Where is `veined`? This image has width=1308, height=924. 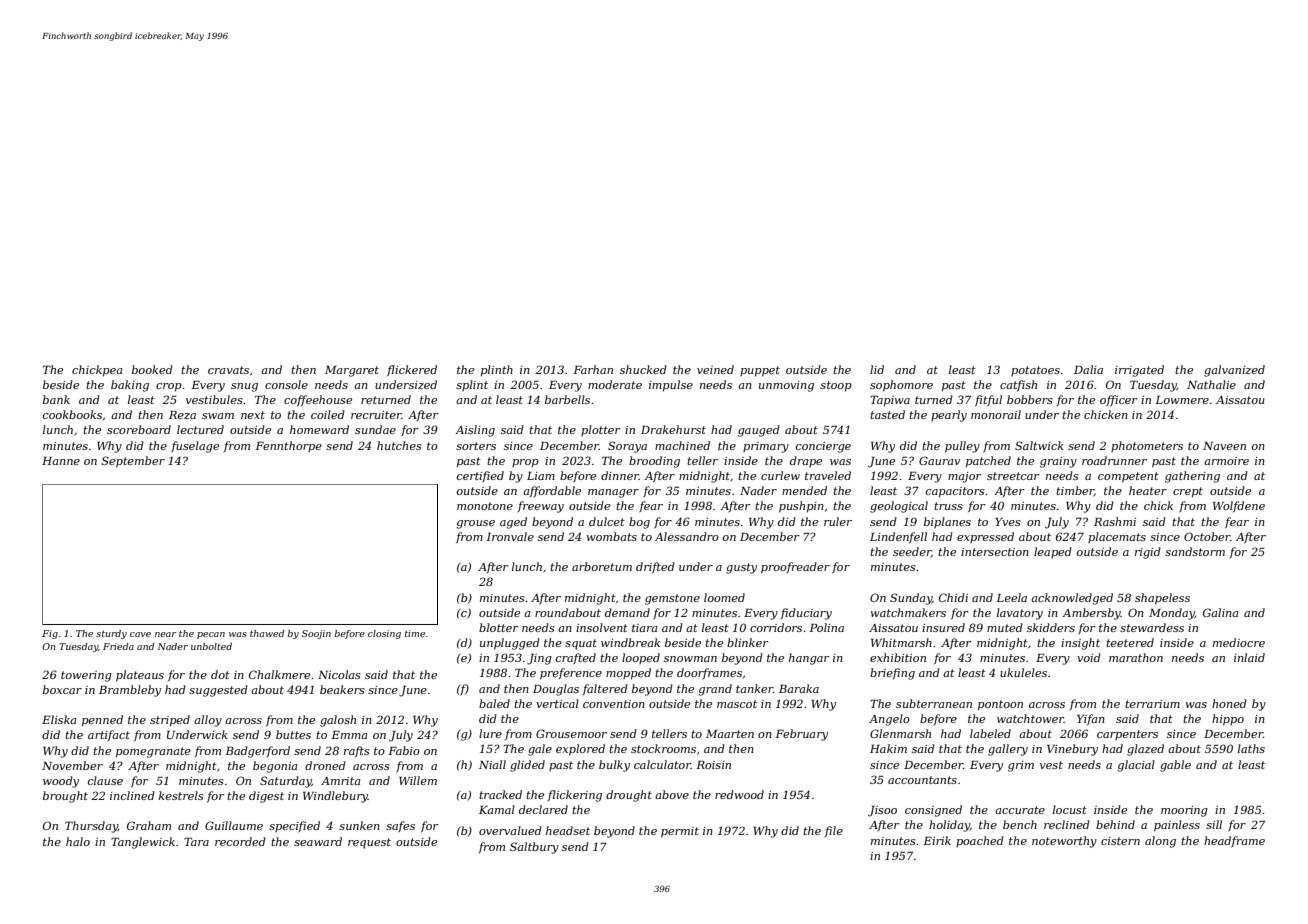
veined is located at coordinates (715, 369).
